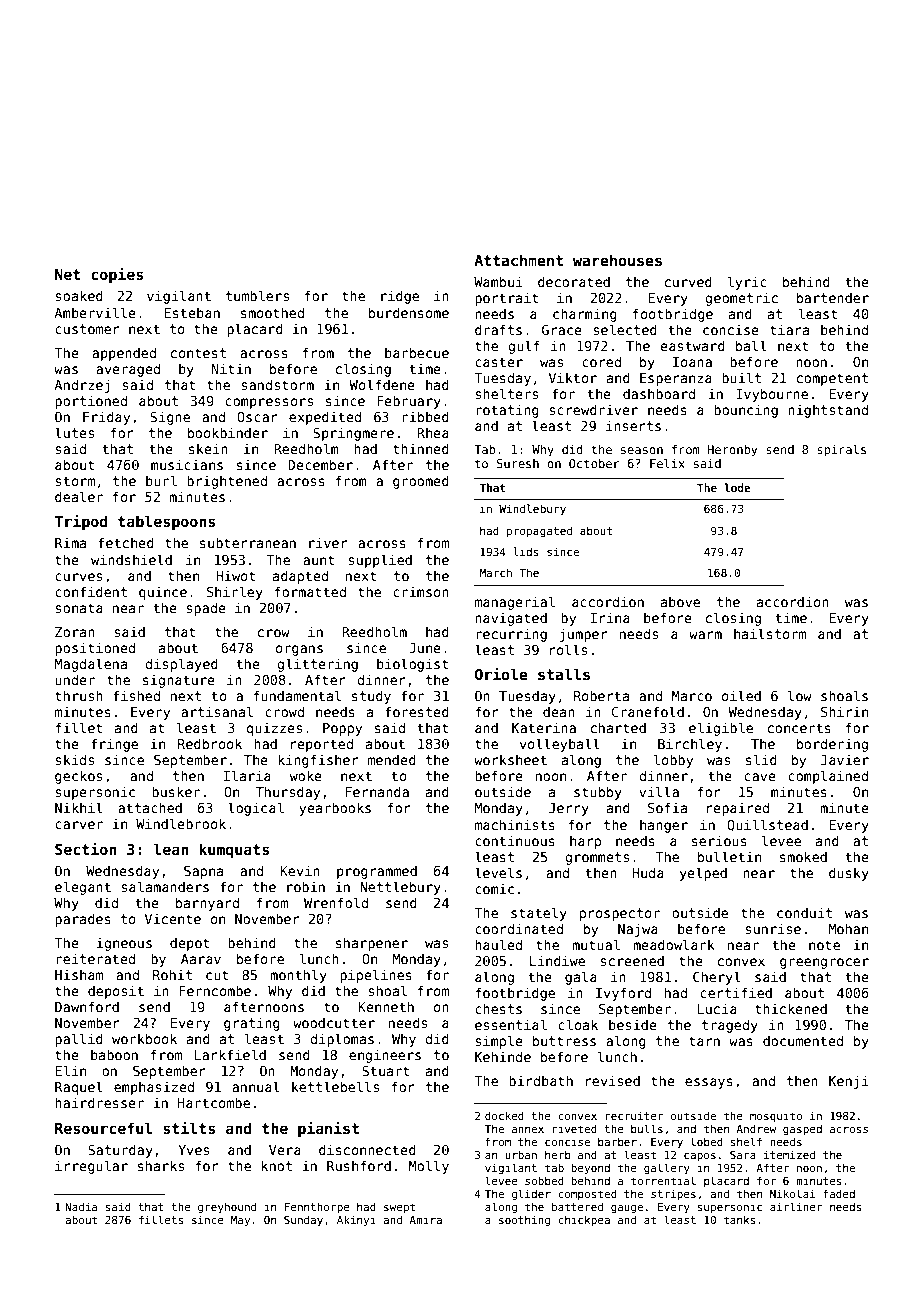 The width and height of the image is (924, 1308). Describe the element at coordinates (524, 1220) in the image. I see `soothing` at that location.
